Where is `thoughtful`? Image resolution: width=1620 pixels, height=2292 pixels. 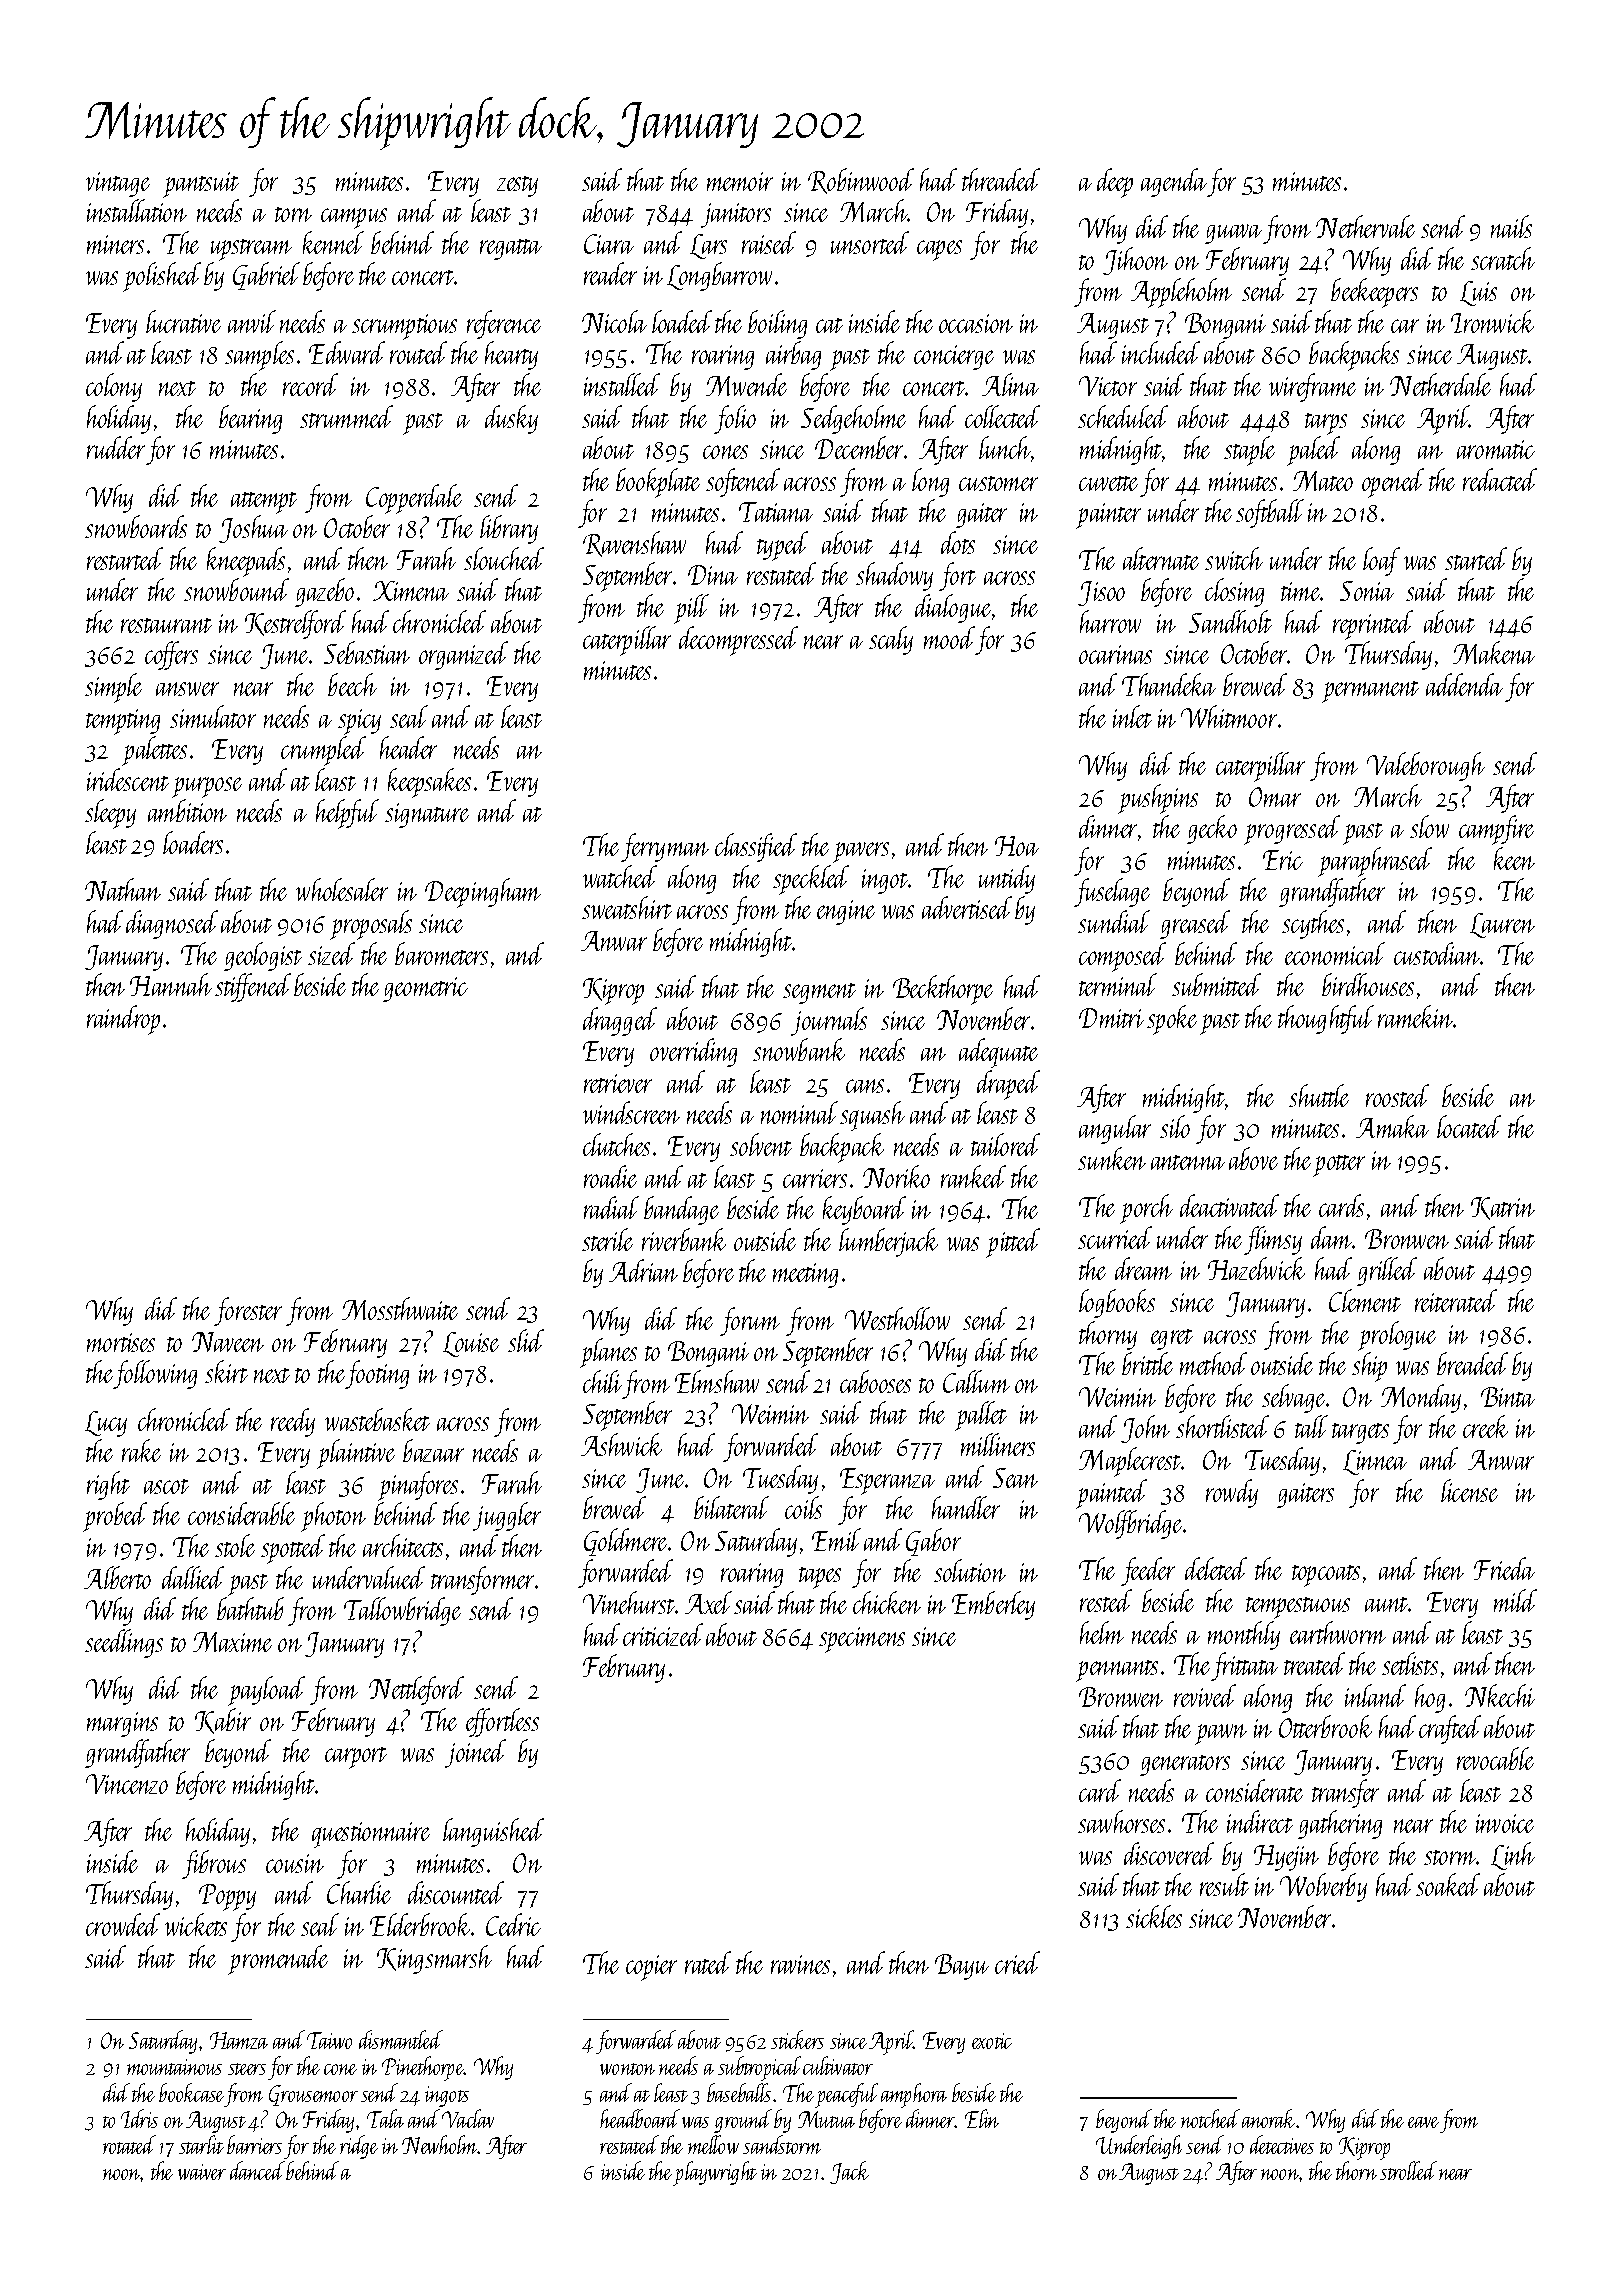 thoughtful is located at coordinates (1326, 1019).
